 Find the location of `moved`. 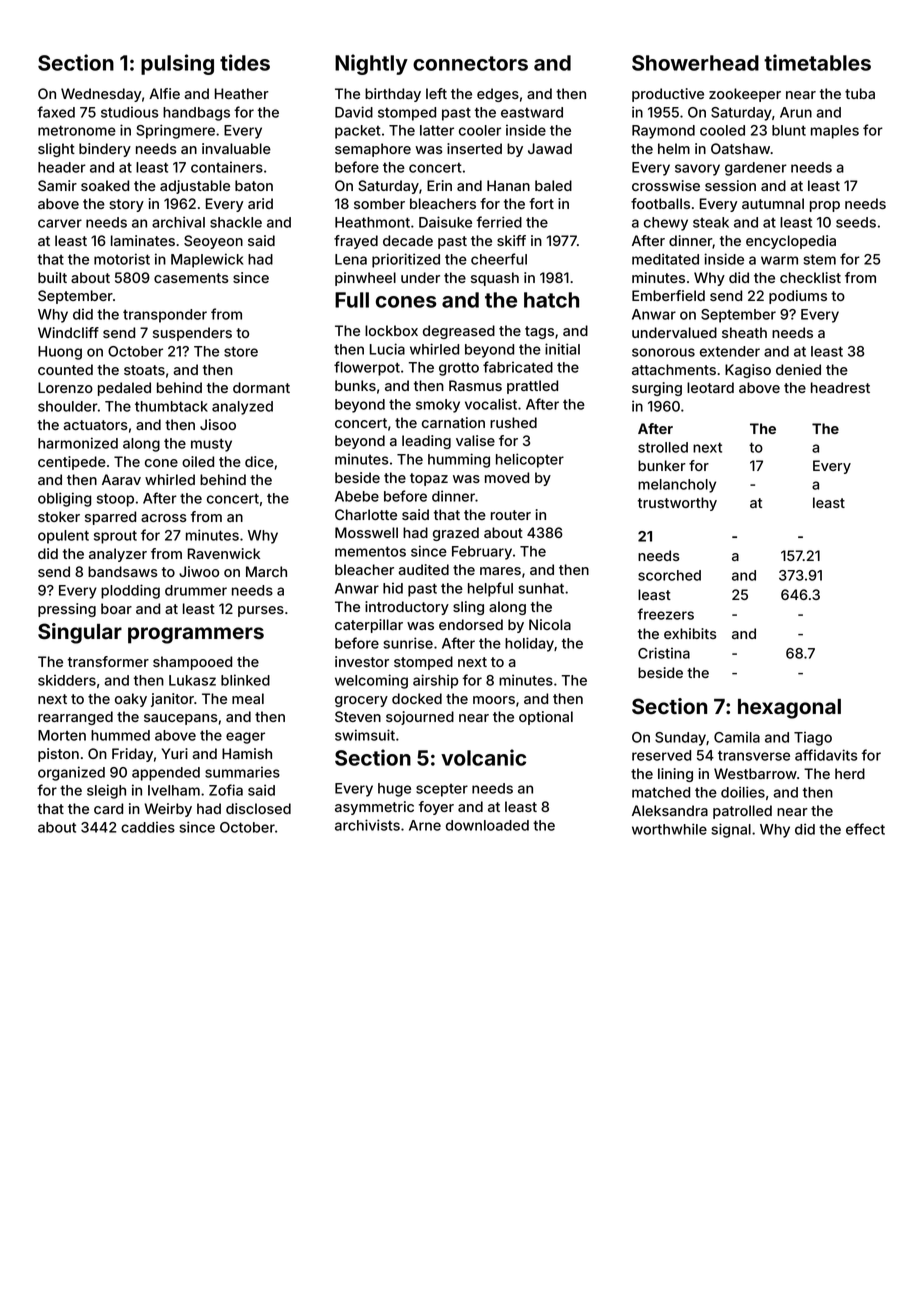

moved is located at coordinates (507, 477).
